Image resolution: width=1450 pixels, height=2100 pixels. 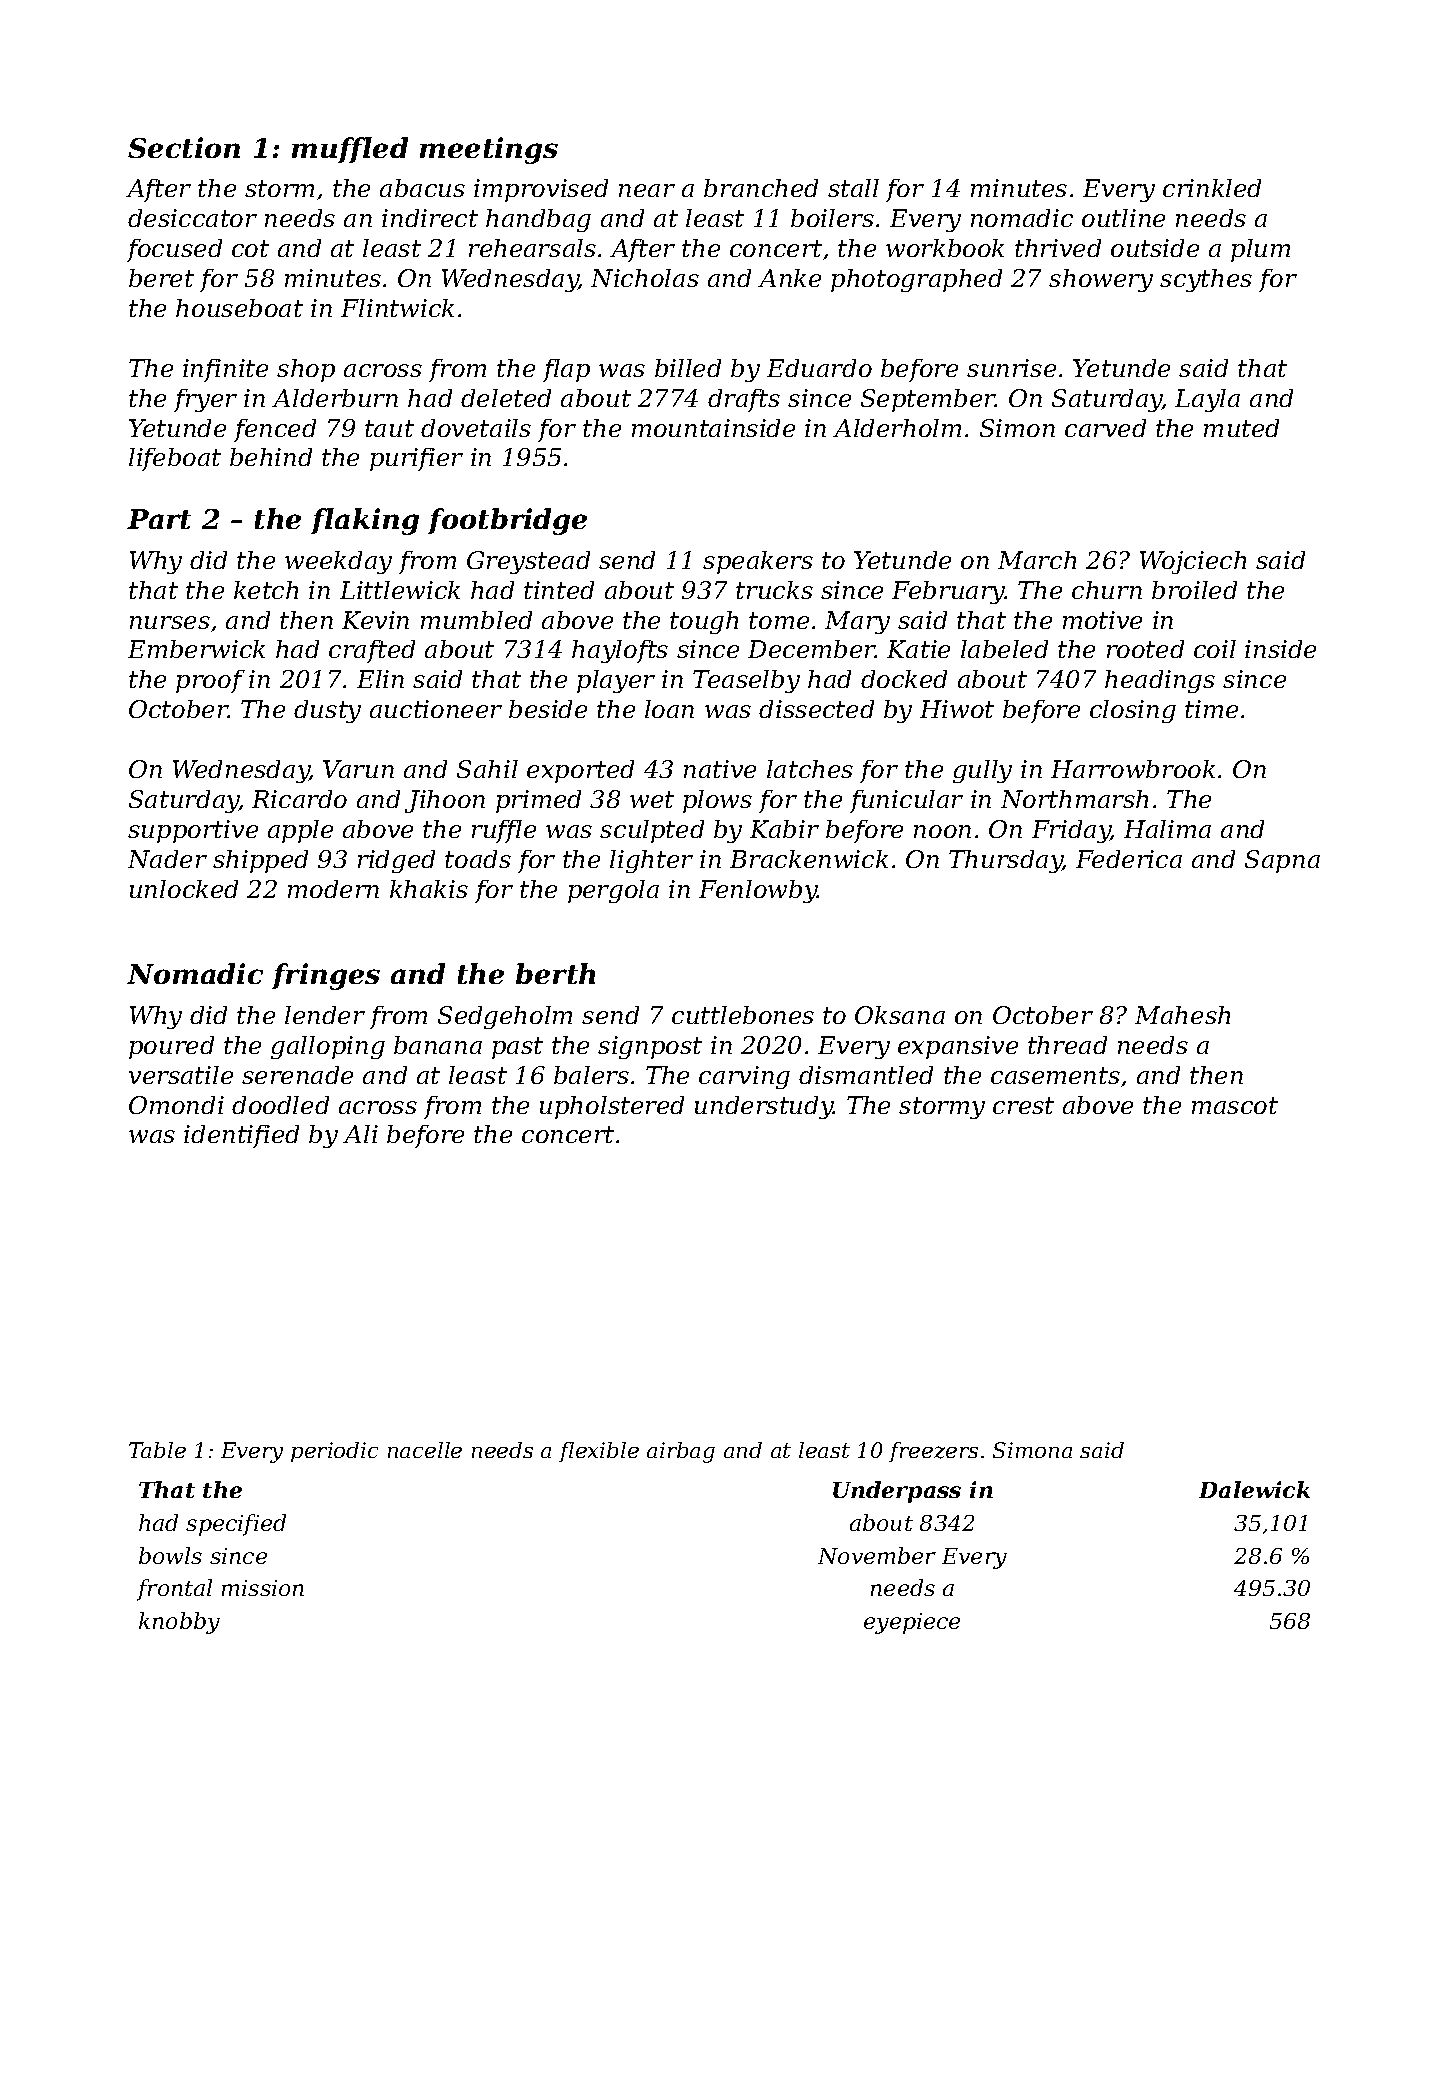 What do you see at coordinates (334, 1452) in the document?
I see `periodic` at bounding box center [334, 1452].
